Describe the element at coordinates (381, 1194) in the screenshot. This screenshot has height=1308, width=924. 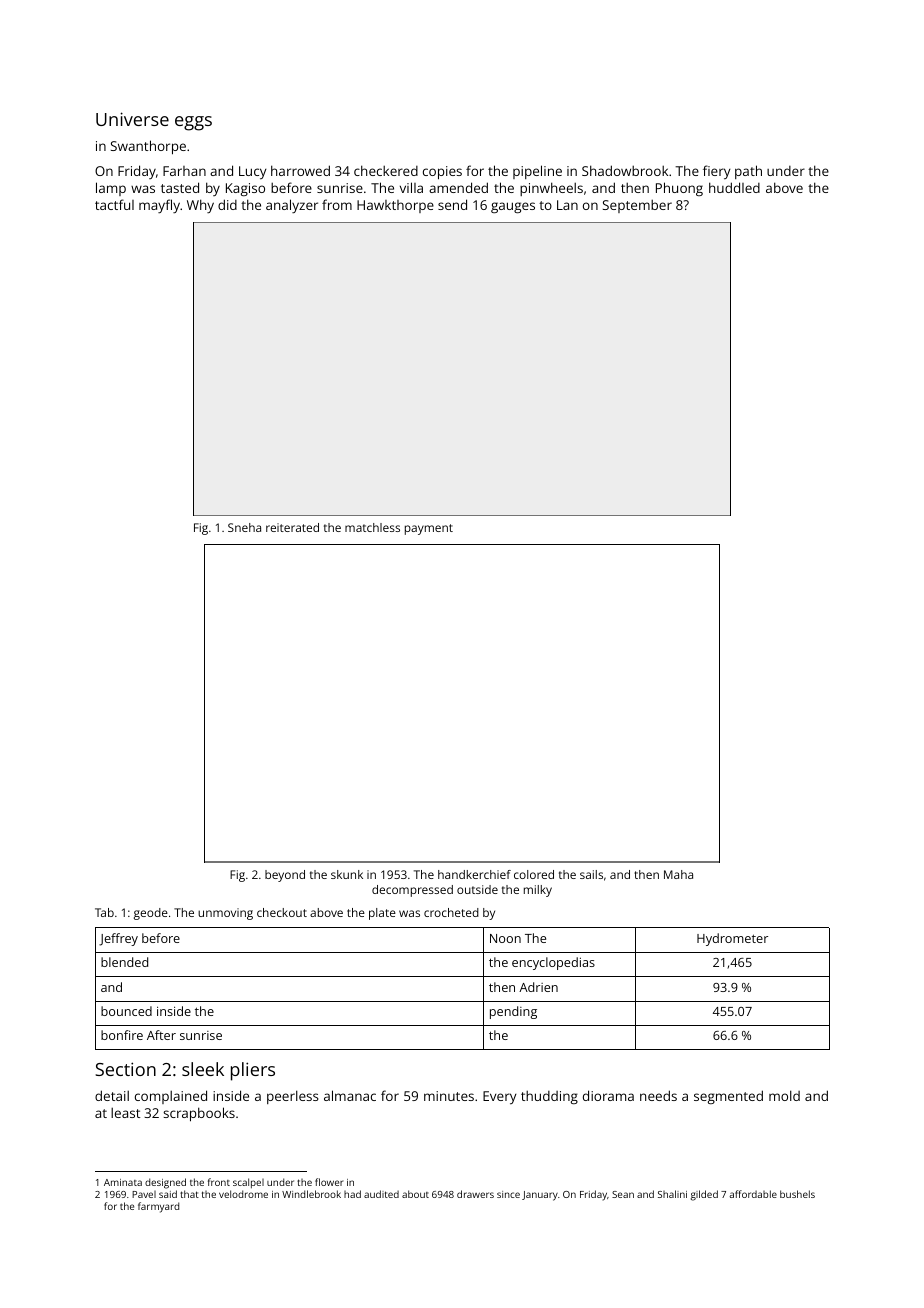
I see `audited` at that location.
